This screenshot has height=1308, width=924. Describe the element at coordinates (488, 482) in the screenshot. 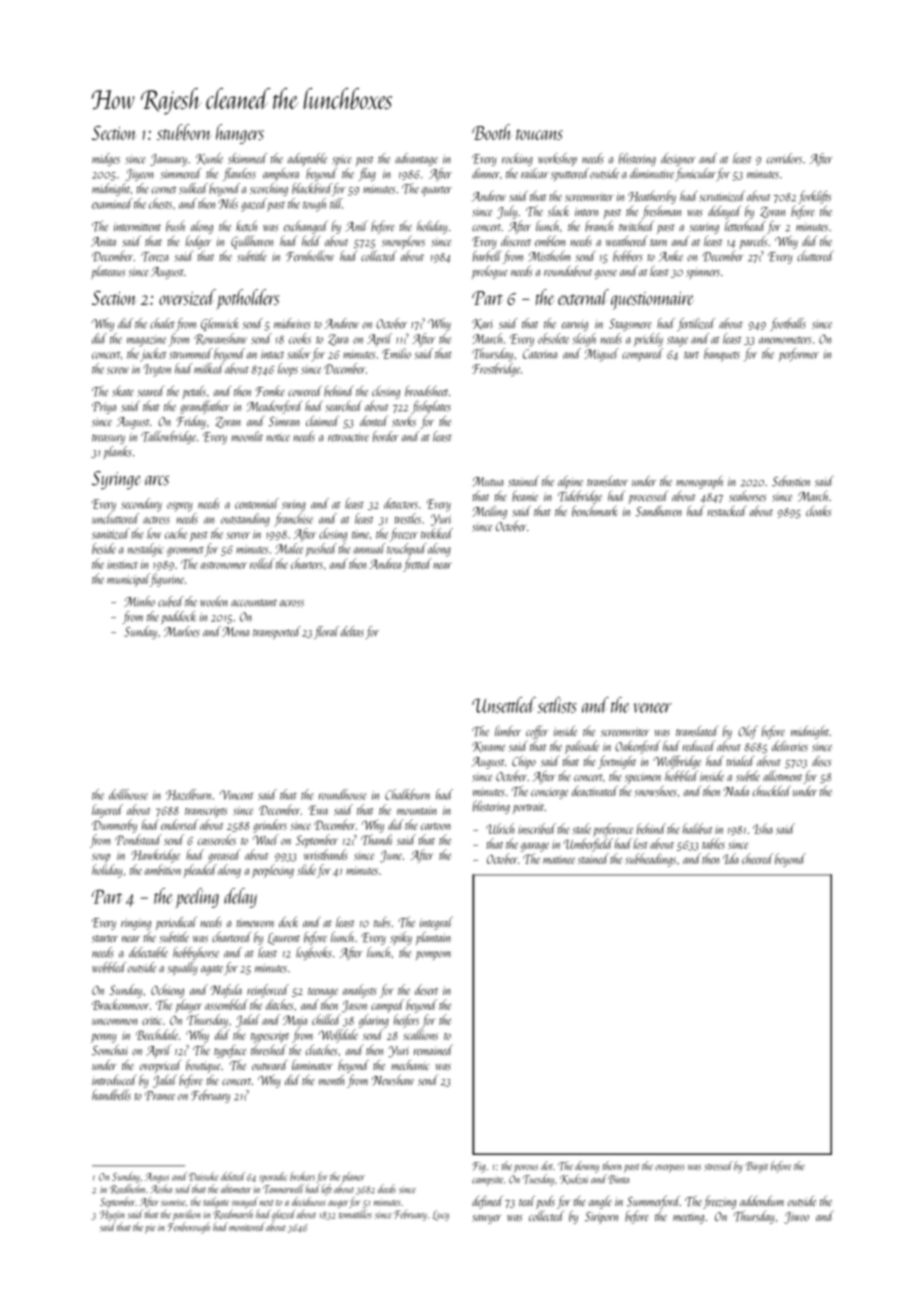

I see `Mutua` at that location.
